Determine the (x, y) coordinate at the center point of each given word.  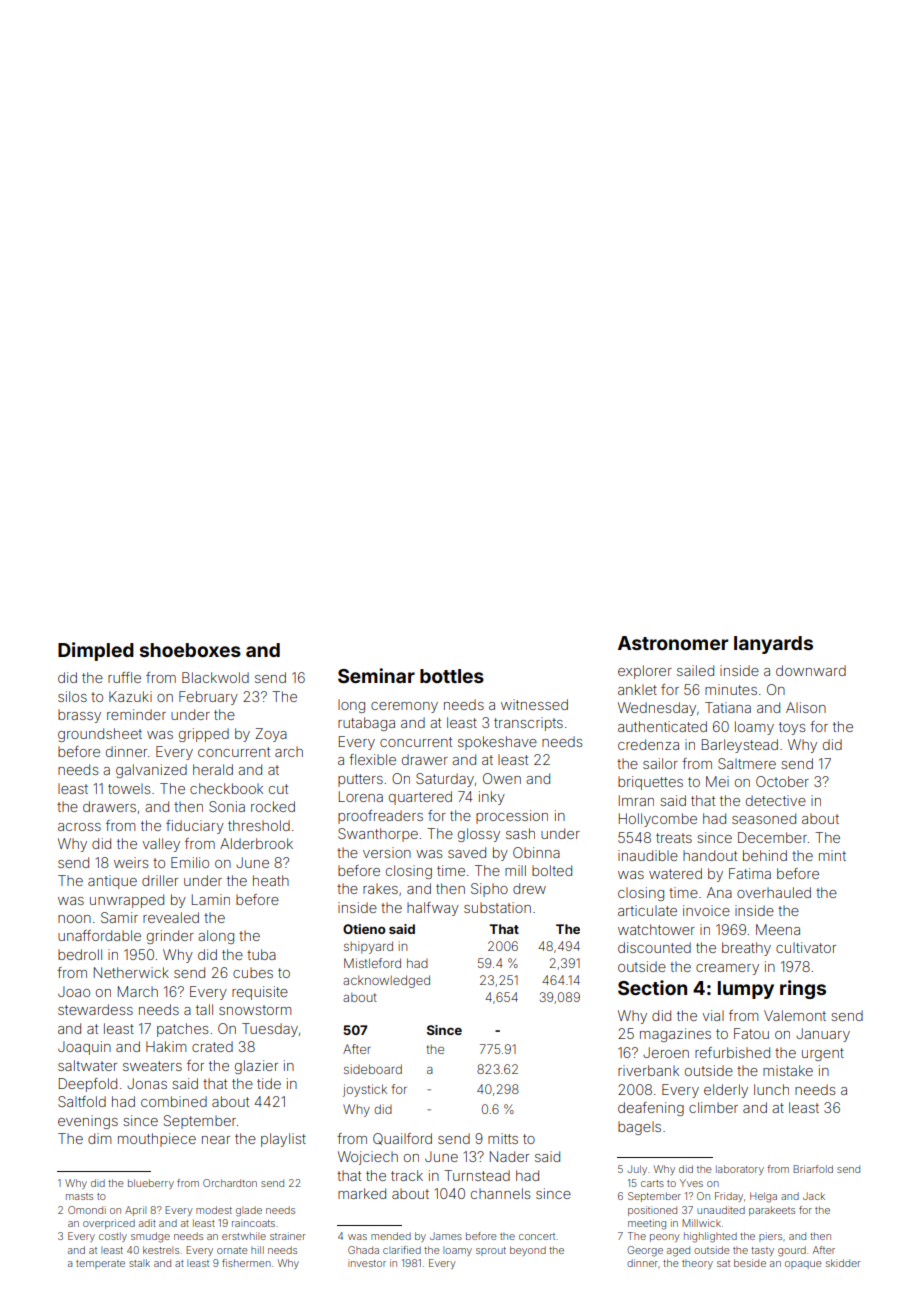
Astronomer (673, 643)
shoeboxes (190, 650)
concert (537, 1236)
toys (792, 728)
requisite (260, 993)
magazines (675, 1035)
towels (129, 788)
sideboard (373, 1069)
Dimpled (96, 651)
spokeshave (497, 743)
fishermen (246, 1263)
